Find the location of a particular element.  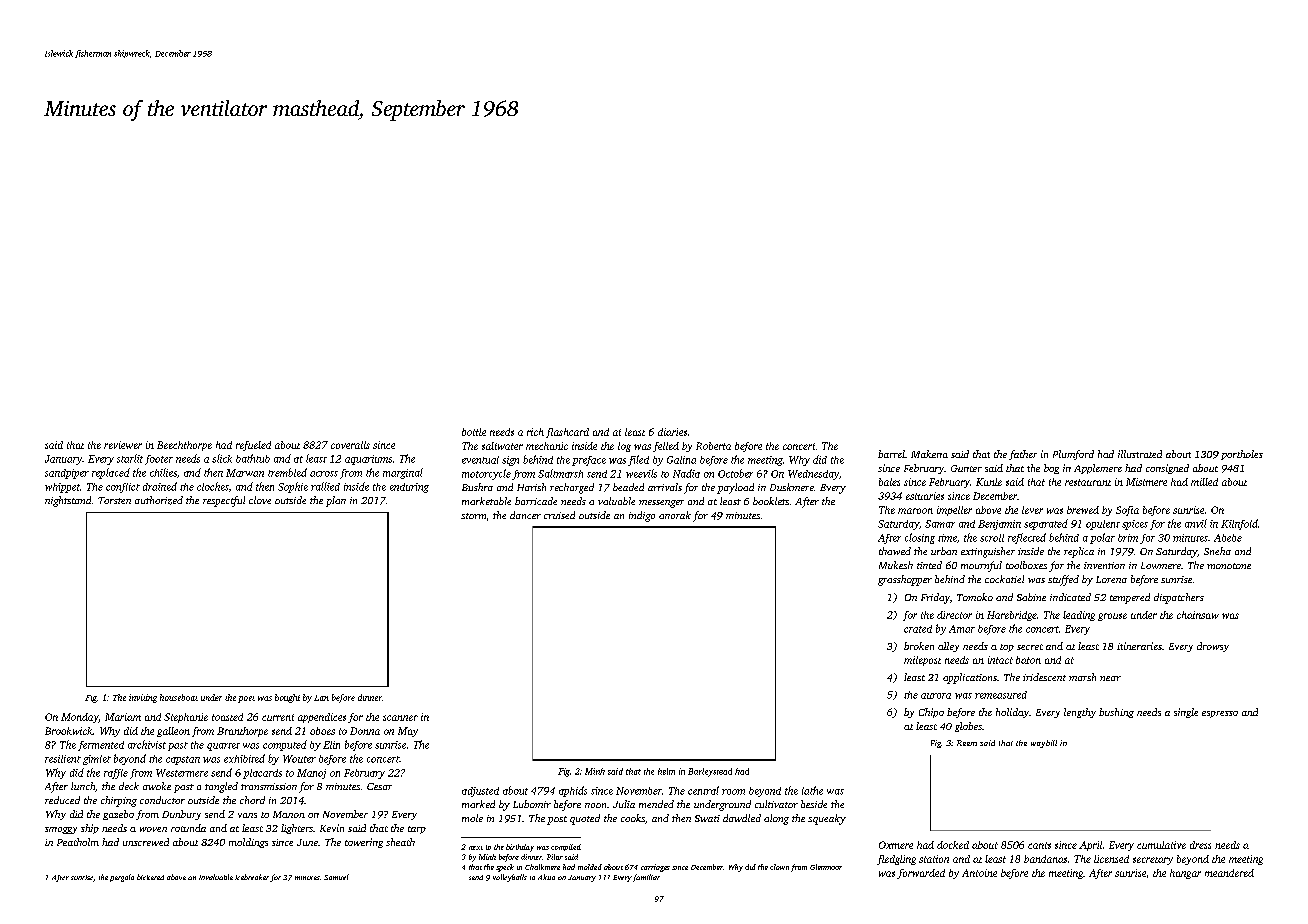

applications is located at coordinates (970, 678).
